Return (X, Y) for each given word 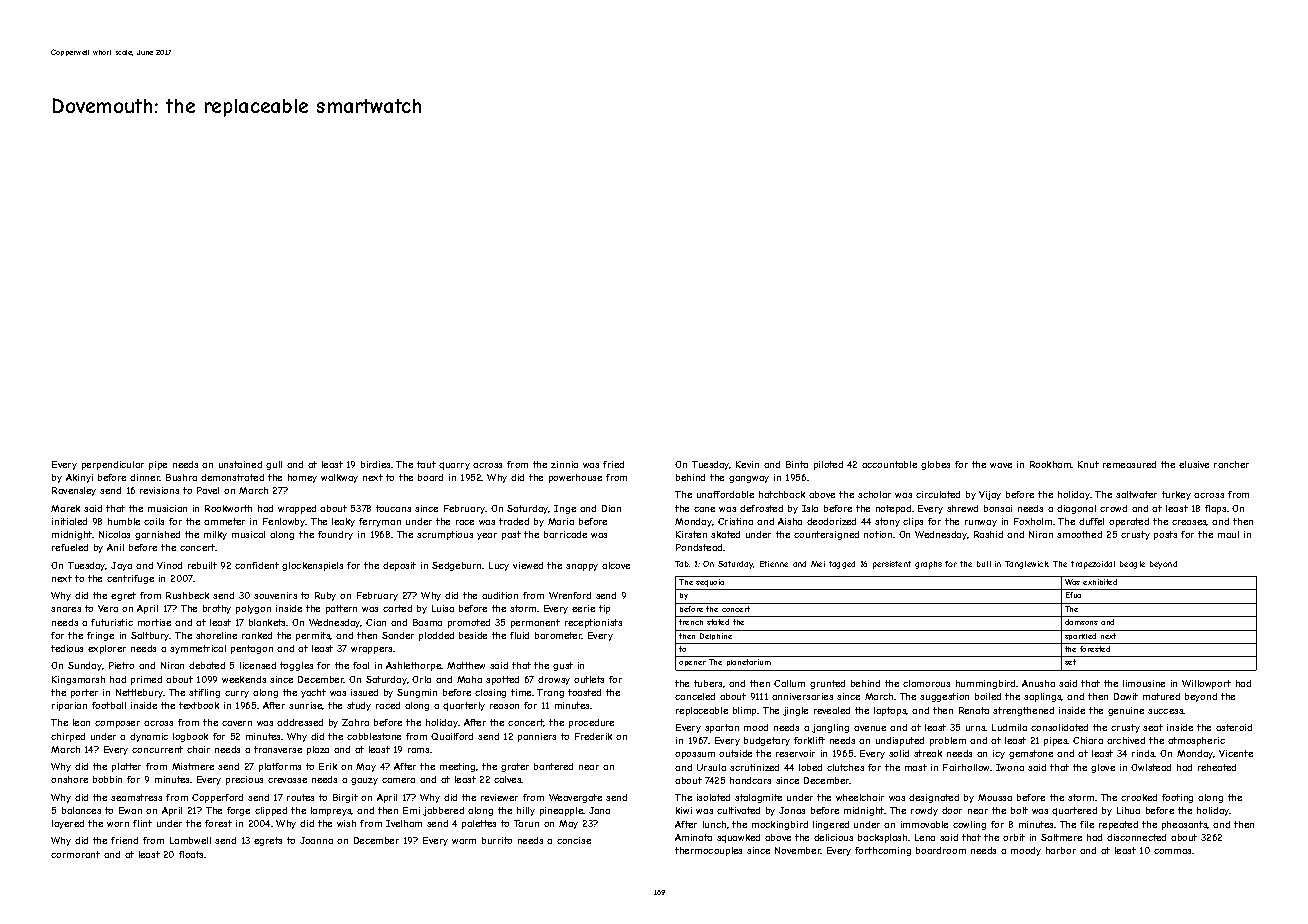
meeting (458, 767)
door (952, 810)
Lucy (499, 566)
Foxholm (1033, 521)
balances (81, 810)
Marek (65, 508)
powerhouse (575, 478)
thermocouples (708, 851)
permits (313, 636)
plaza (318, 750)
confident (257, 565)
